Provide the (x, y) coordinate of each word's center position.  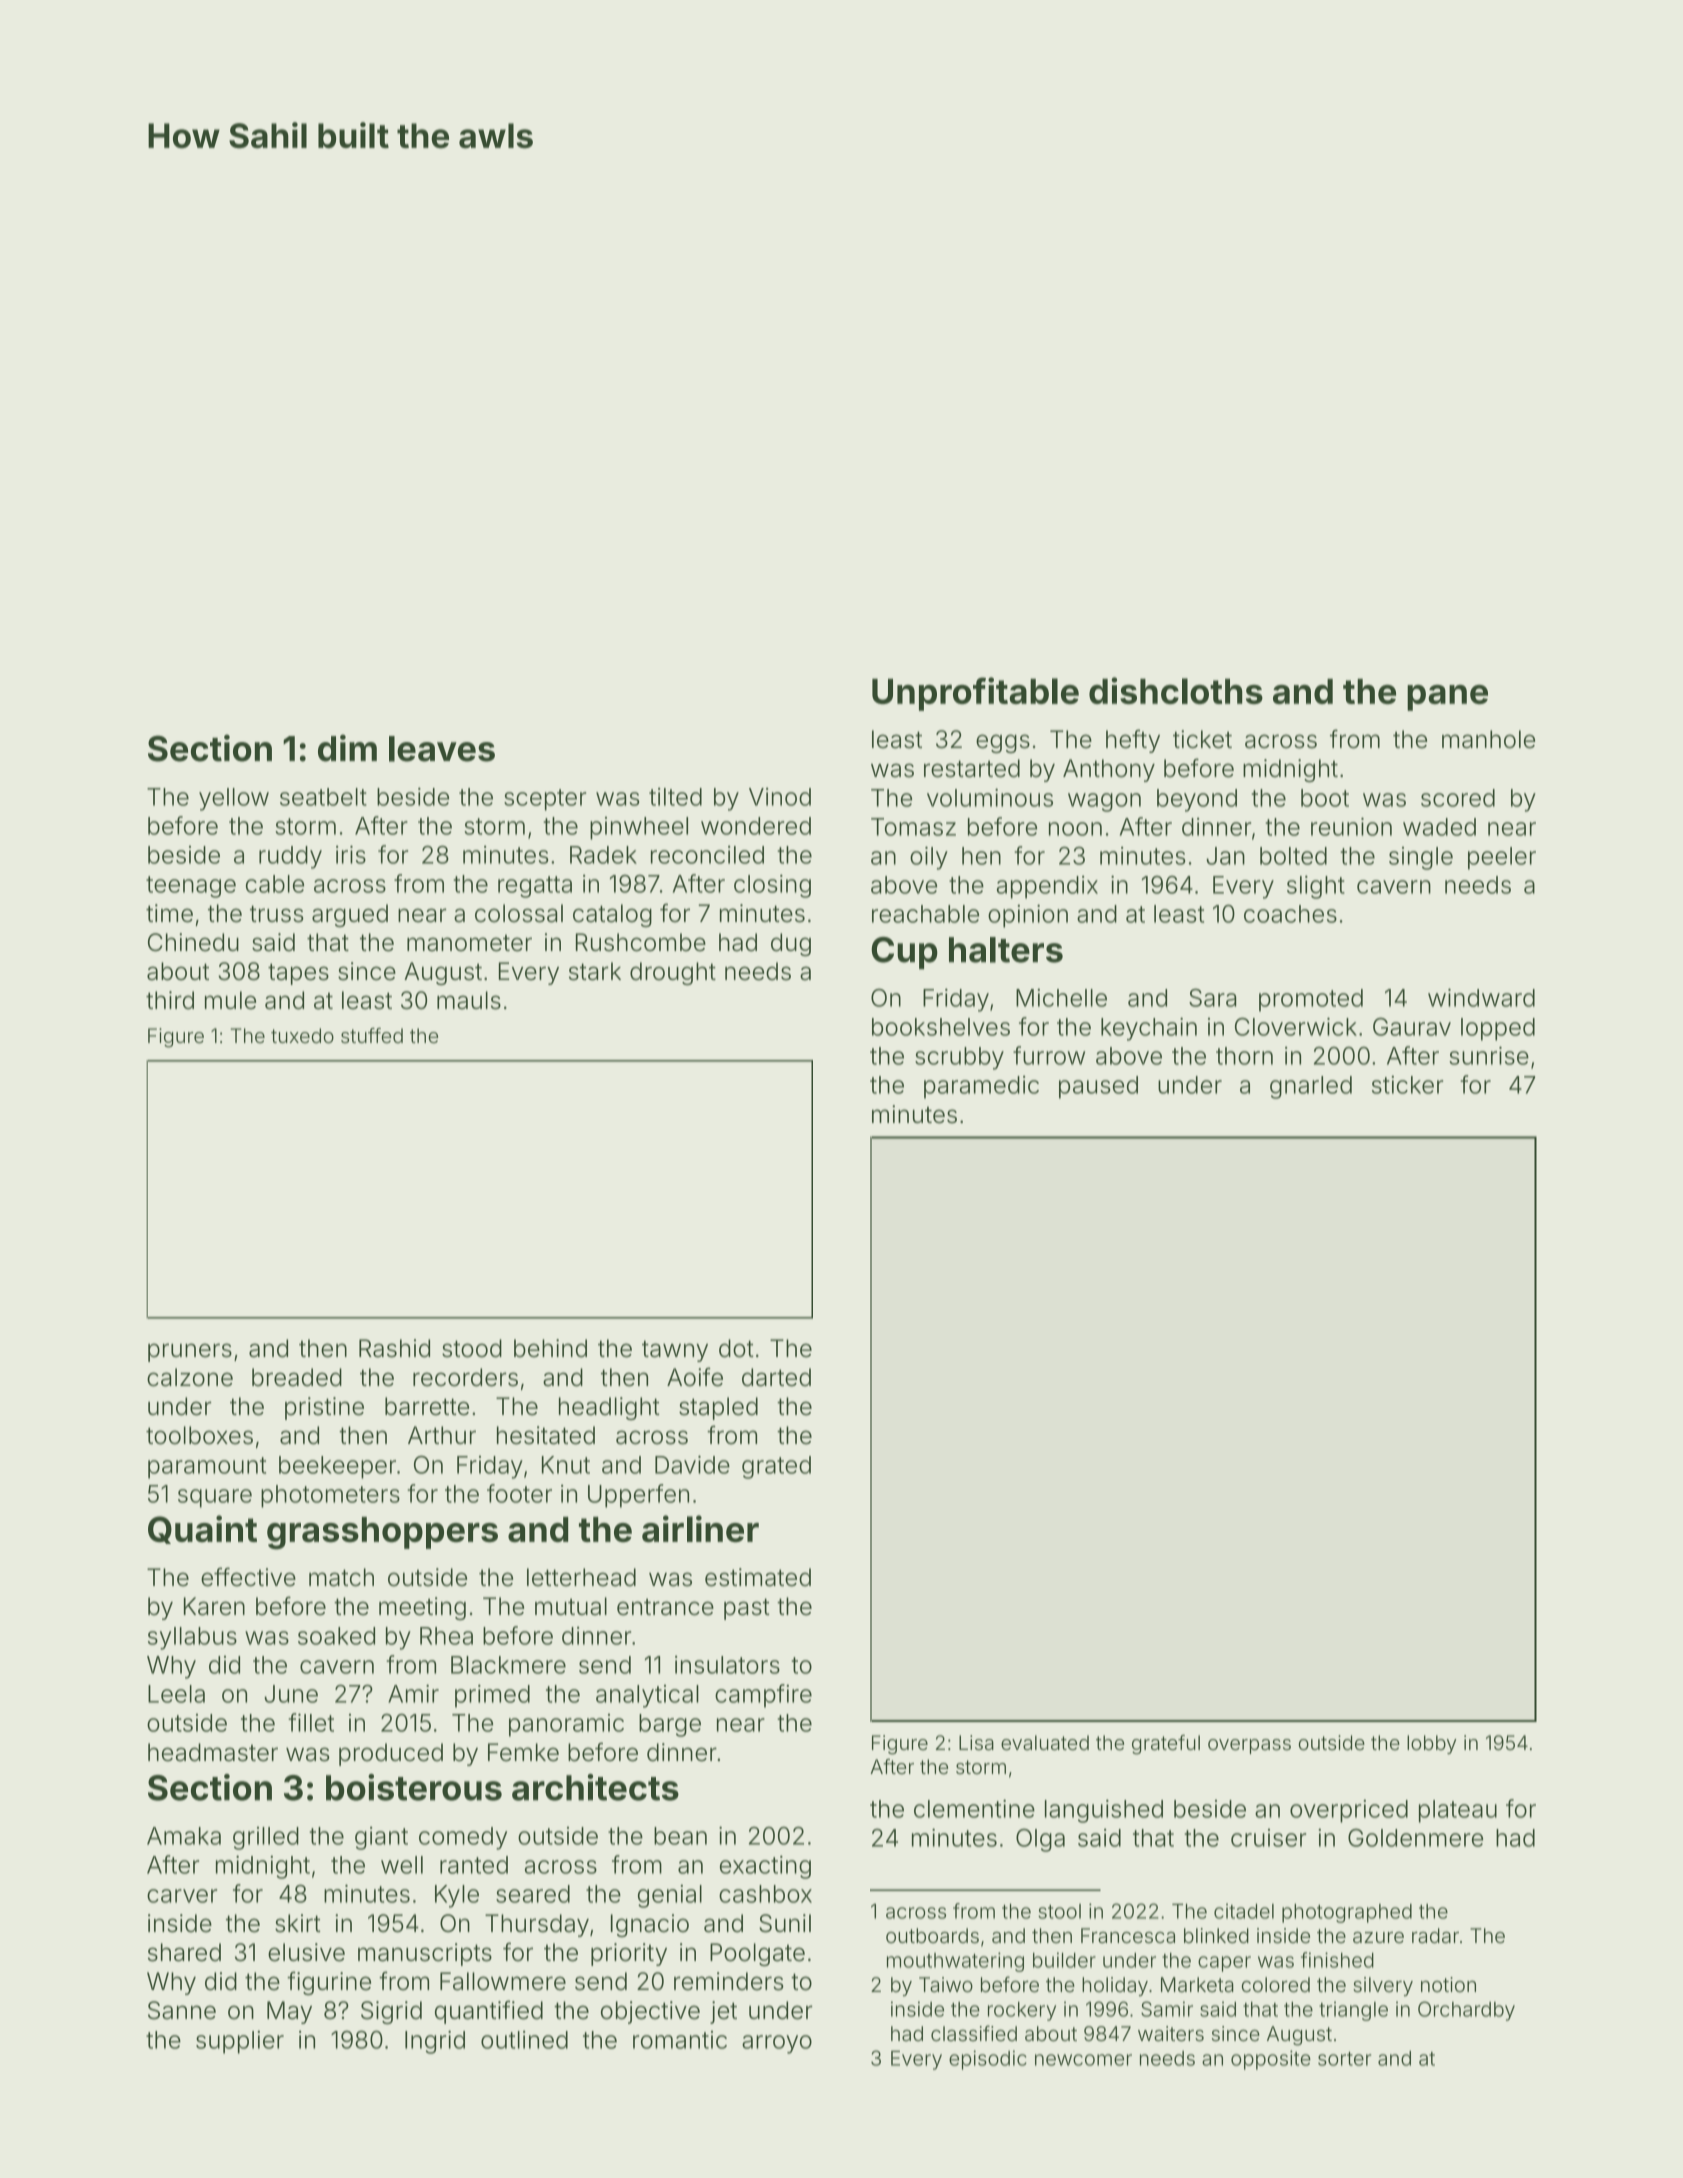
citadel (1244, 1911)
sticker (1407, 1085)
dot (736, 1348)
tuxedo (302, 1035)
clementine (974, 1809)
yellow (234, 799)
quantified (489, 2012)
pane (1447, 698)
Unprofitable (975, 694)
